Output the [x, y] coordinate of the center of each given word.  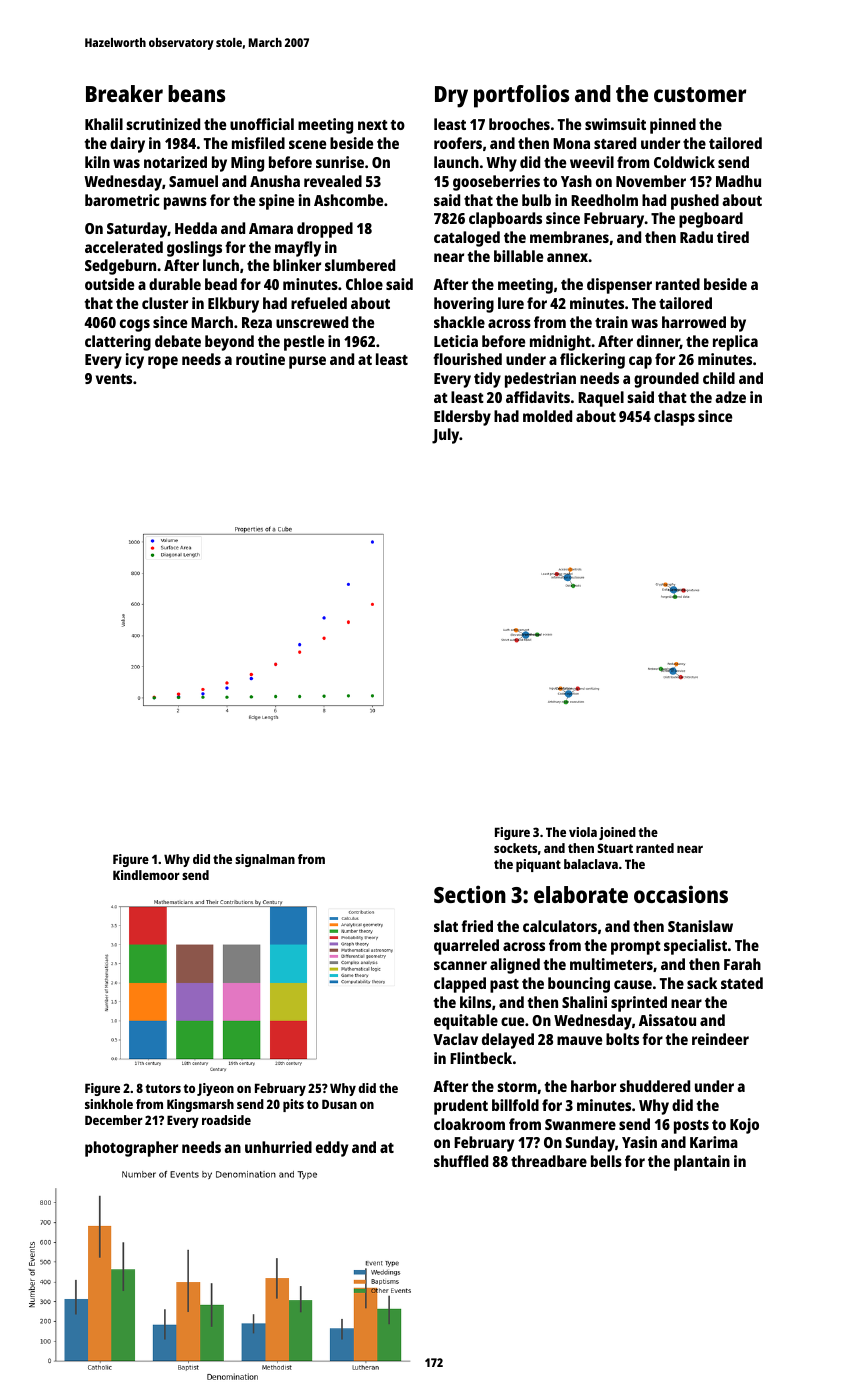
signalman [265, 860]
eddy [332, 1149]
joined [617, 833]
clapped [460, 985]
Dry [451, 97]
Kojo [744, 1126]
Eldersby [462, 418]
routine [260, 359]
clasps [674, 418]
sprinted [639, 1004]
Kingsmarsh [200, 1105]
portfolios [521, 96]
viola [583, 832]
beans [196, 93]
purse [307, 362]
